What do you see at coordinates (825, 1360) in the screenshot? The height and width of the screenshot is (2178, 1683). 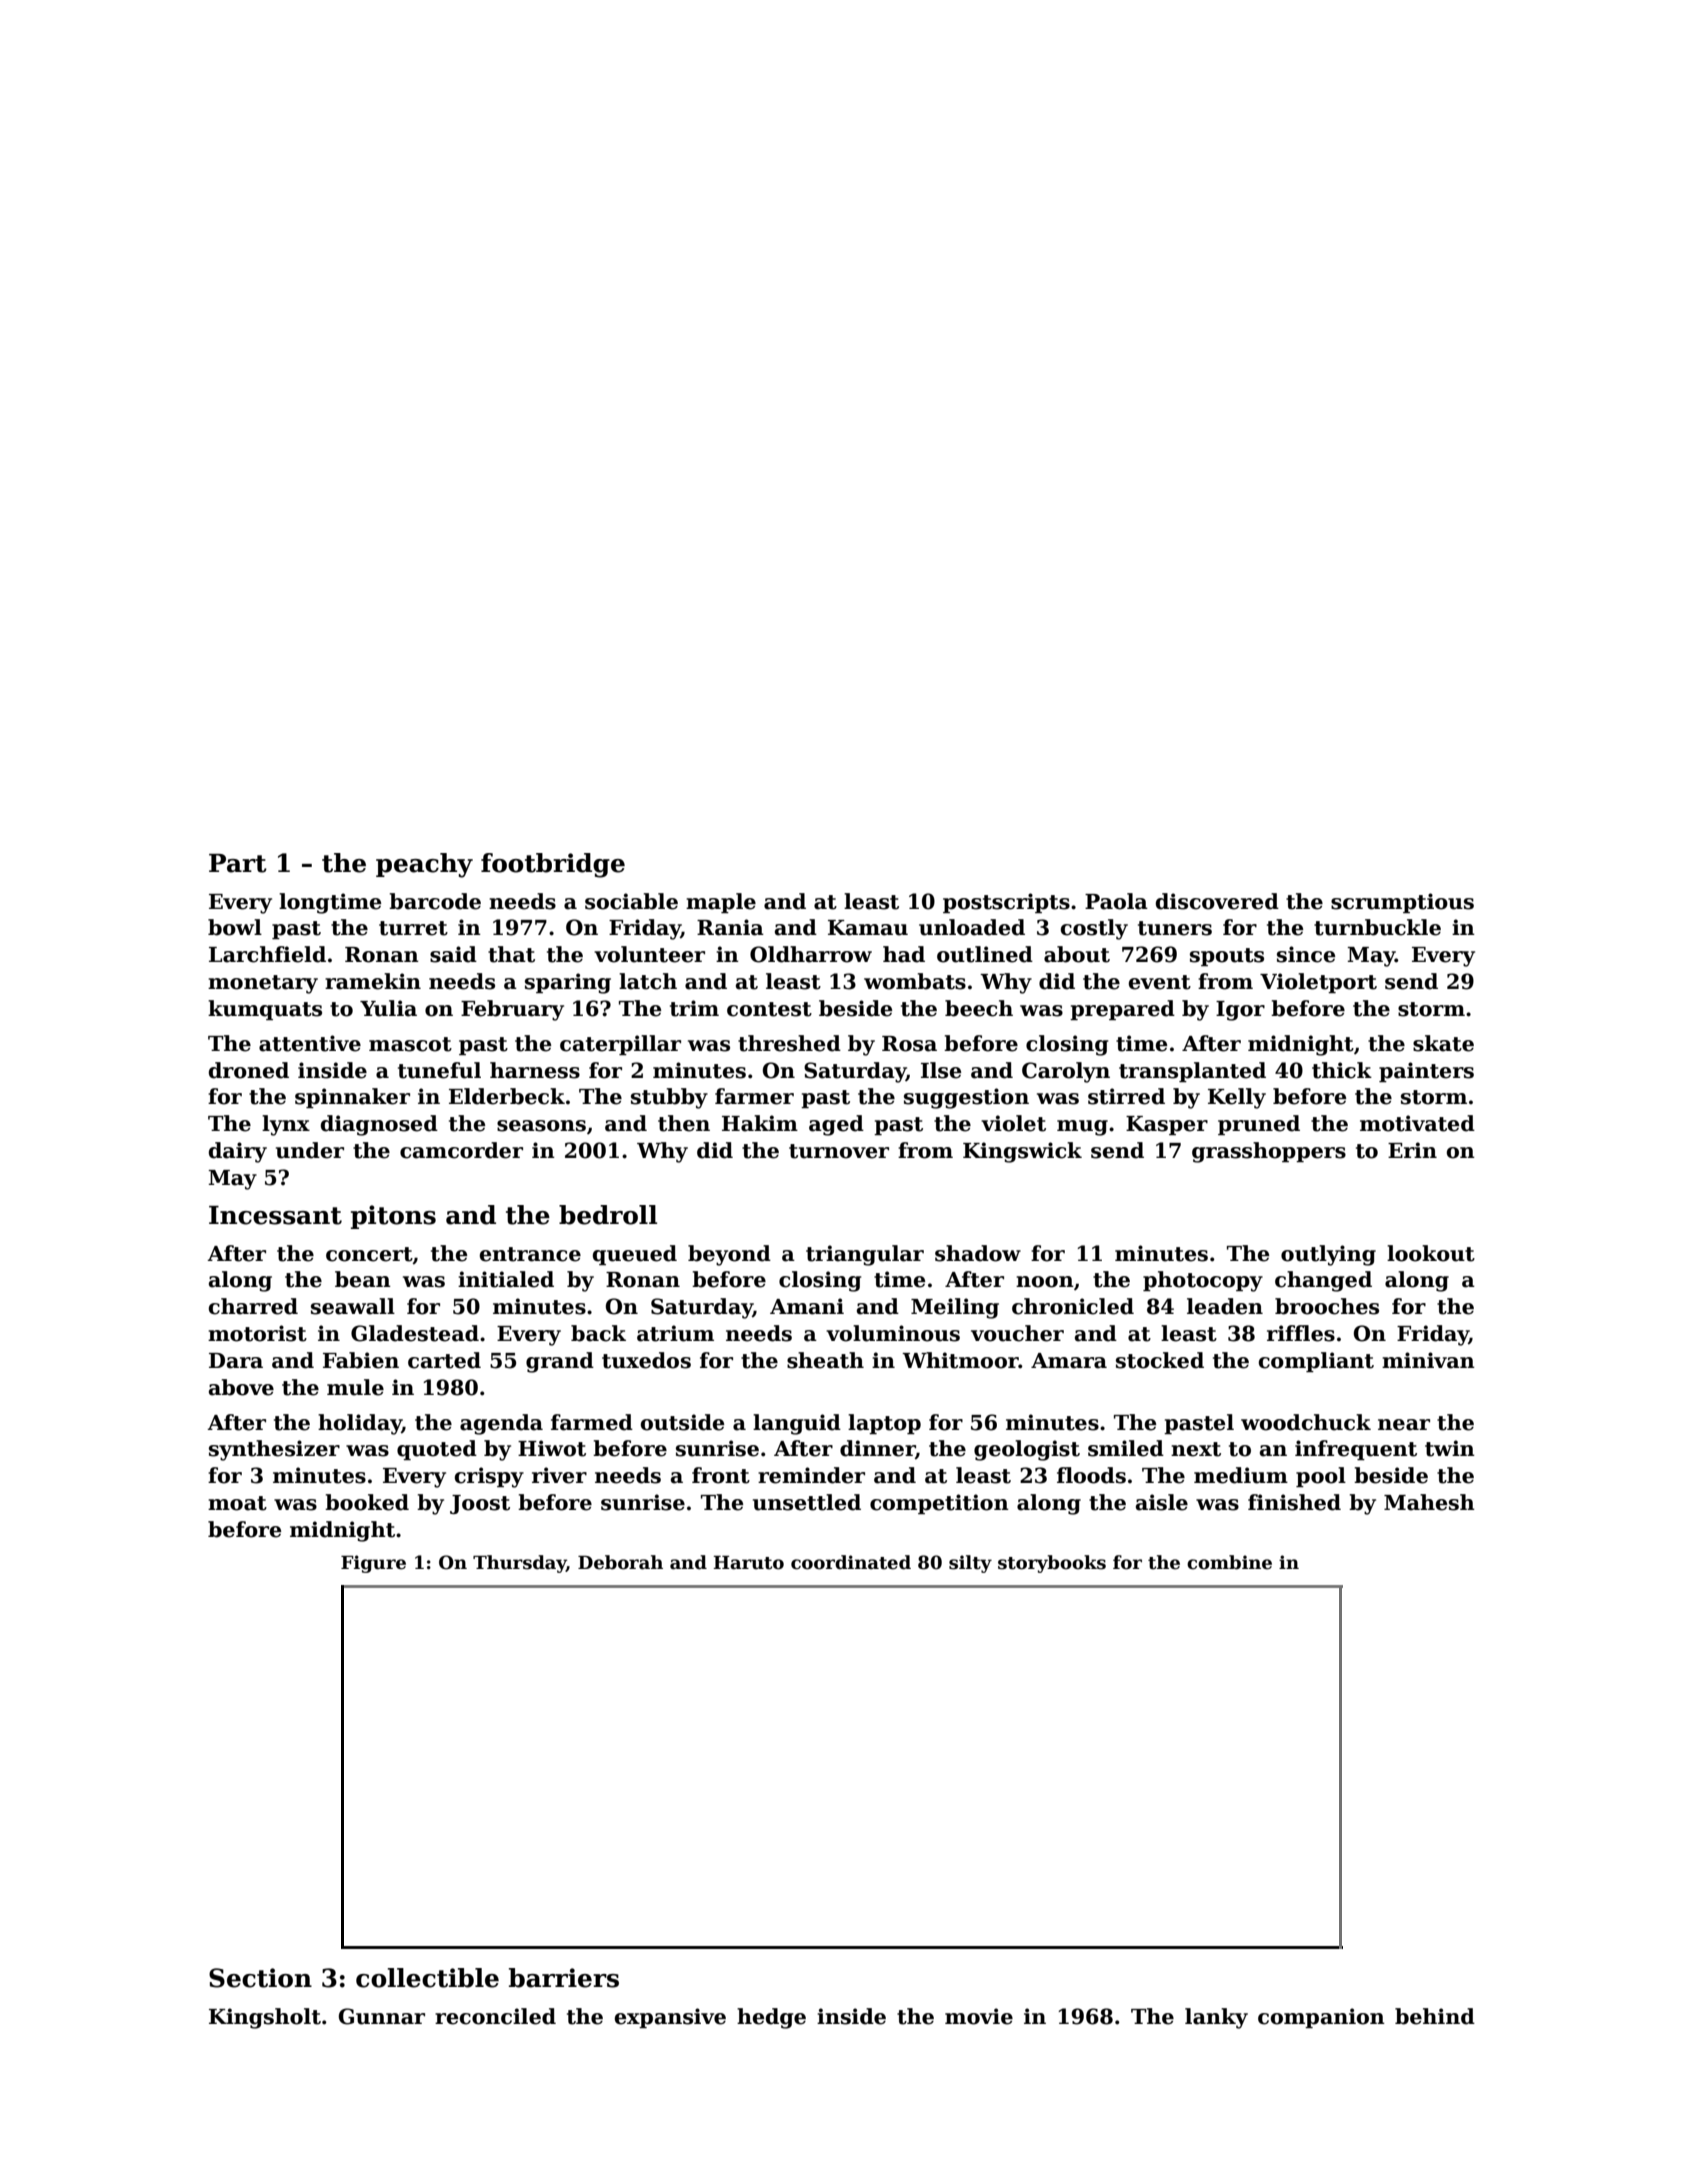 I see `sheath` at bounding box center [825, 1360].
